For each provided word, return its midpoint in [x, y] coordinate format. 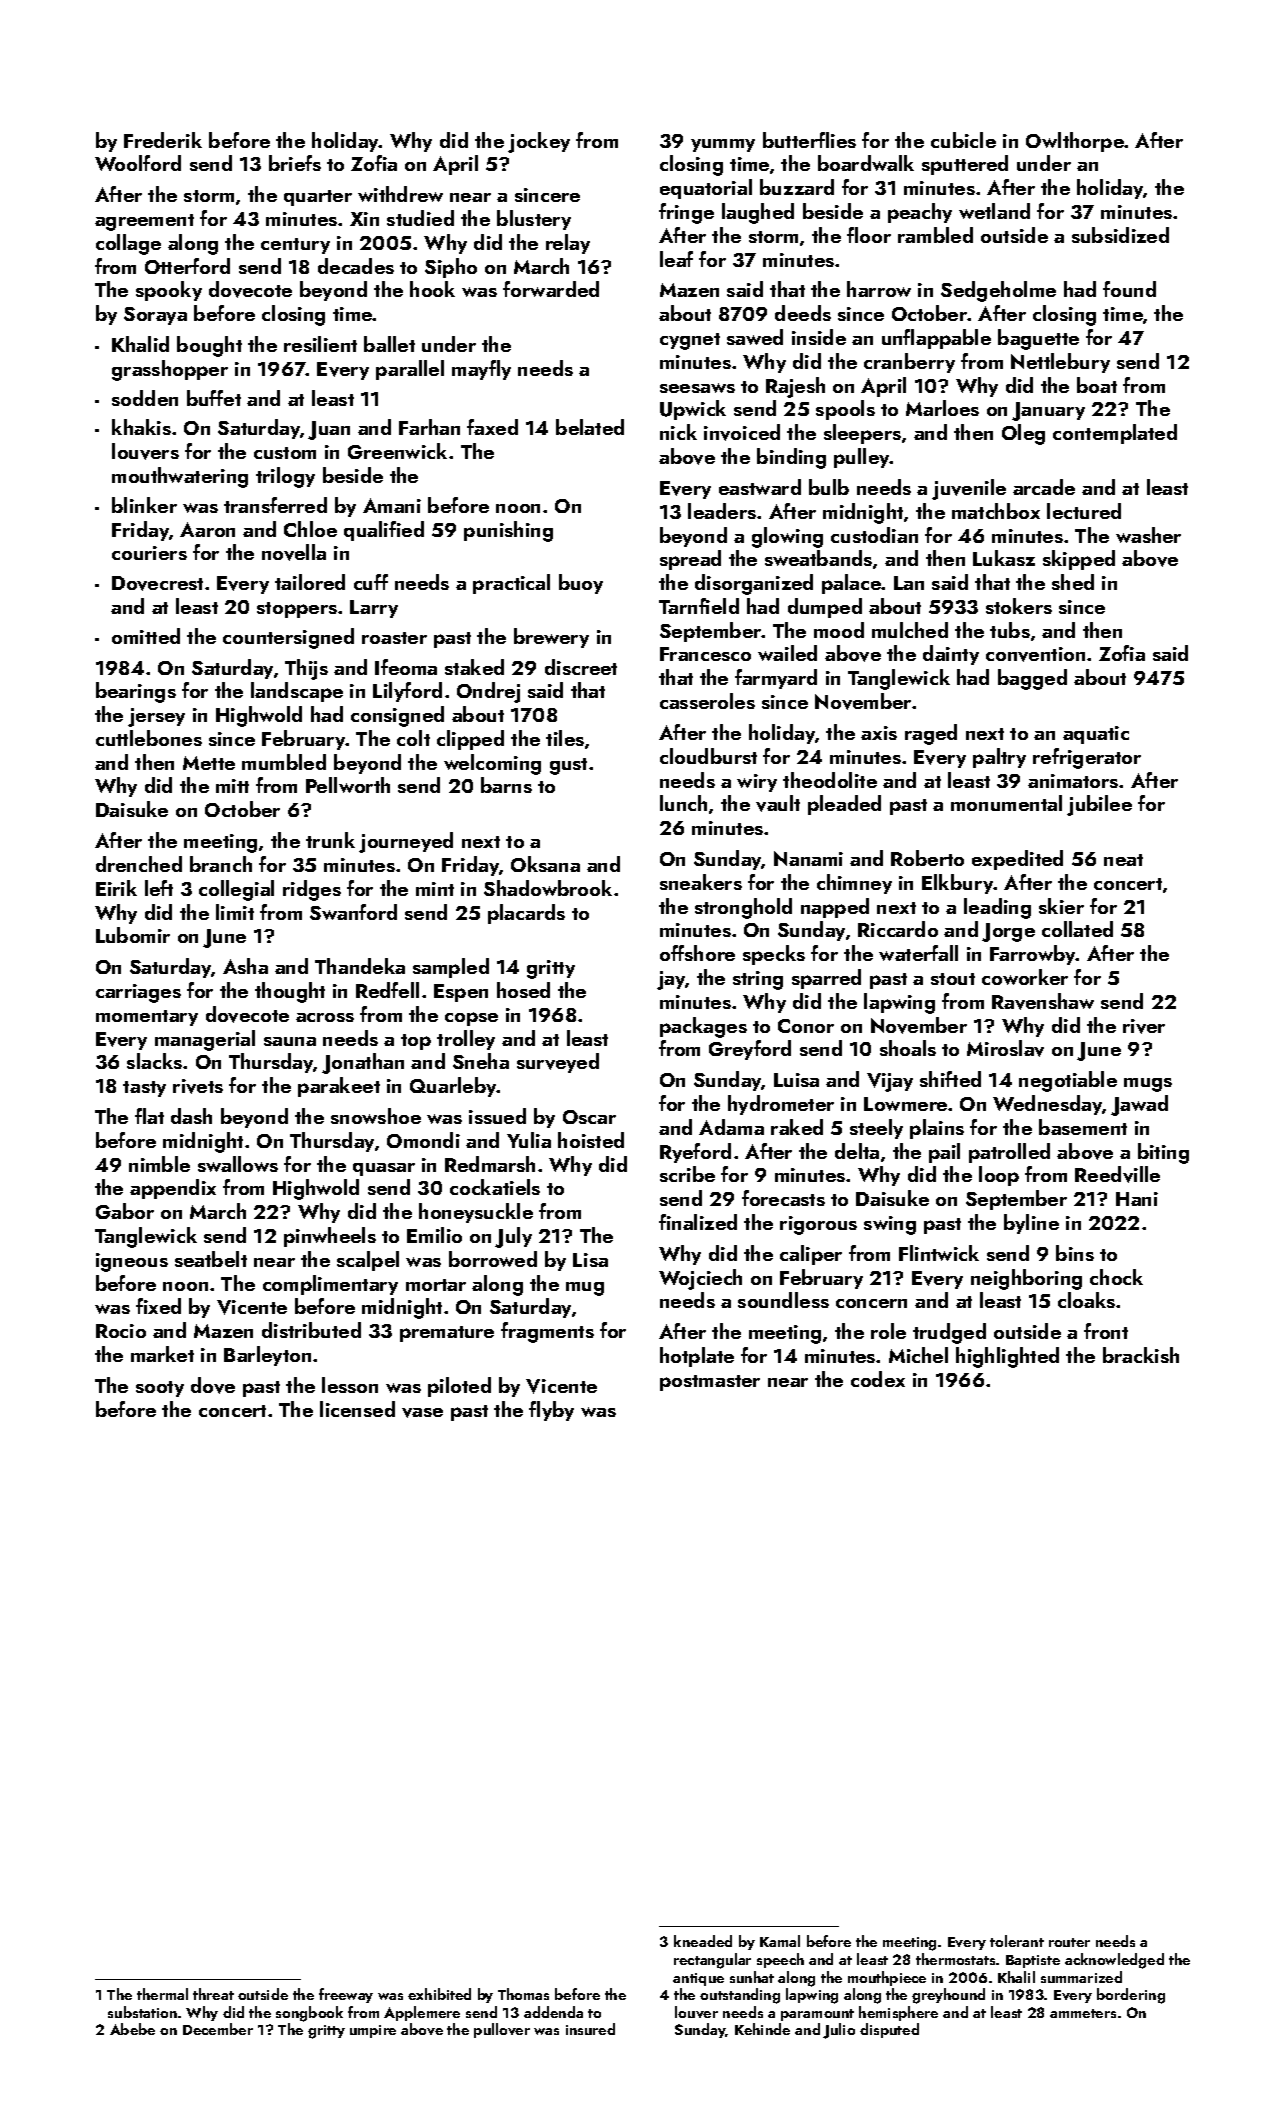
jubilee [1099, 805]
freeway [346, 1995]
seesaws [697, 388]
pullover [502, 2030]
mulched [910, 630]
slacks [154, 1061]
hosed [523, 990]
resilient [320, 344]
